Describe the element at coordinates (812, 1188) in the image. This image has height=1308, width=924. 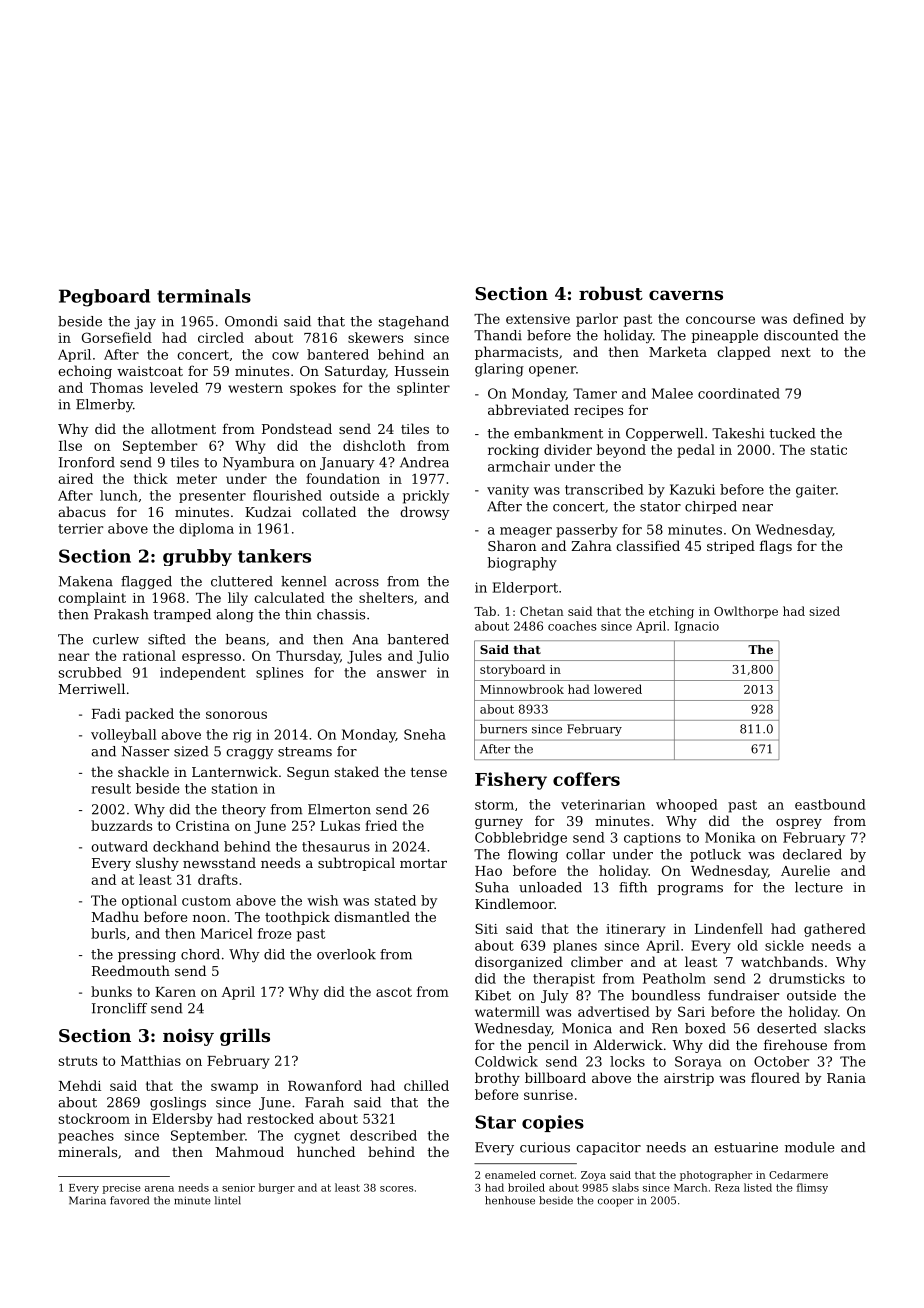
I see `flimsy` at that location.
